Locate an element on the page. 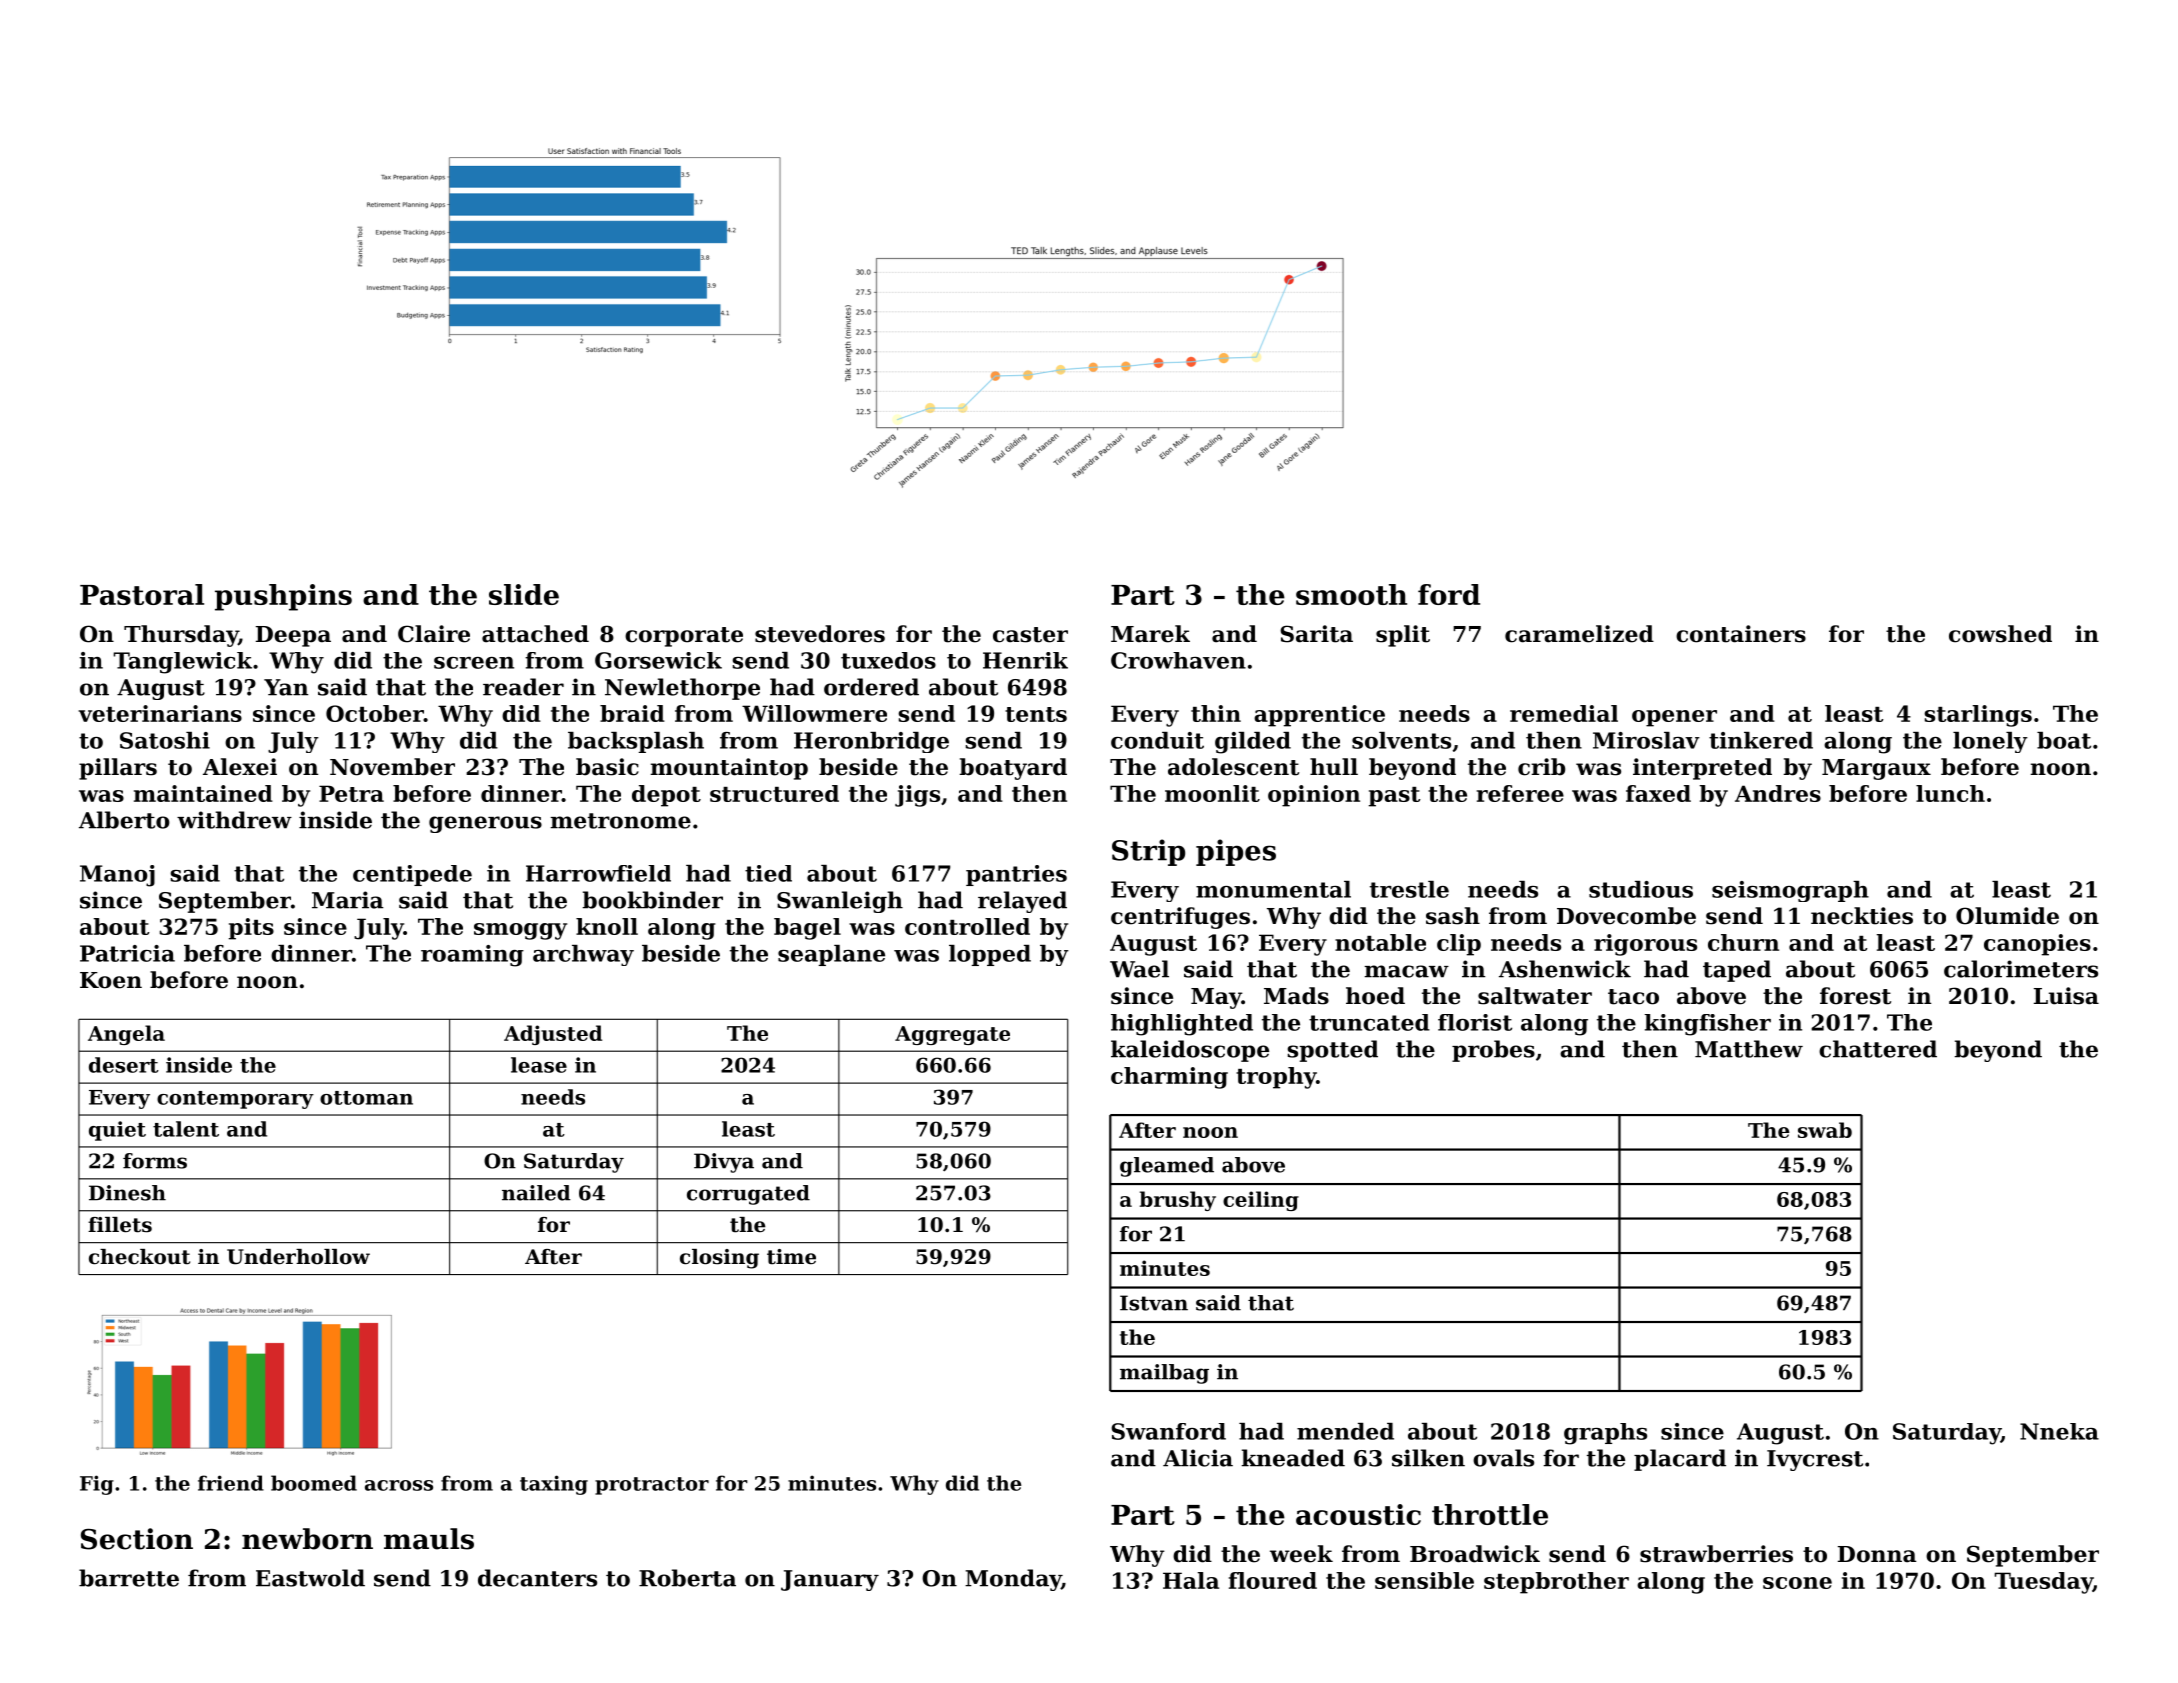 This page has width=2178, height=1683. kneaded is located at coordinates (1293, 1458).
